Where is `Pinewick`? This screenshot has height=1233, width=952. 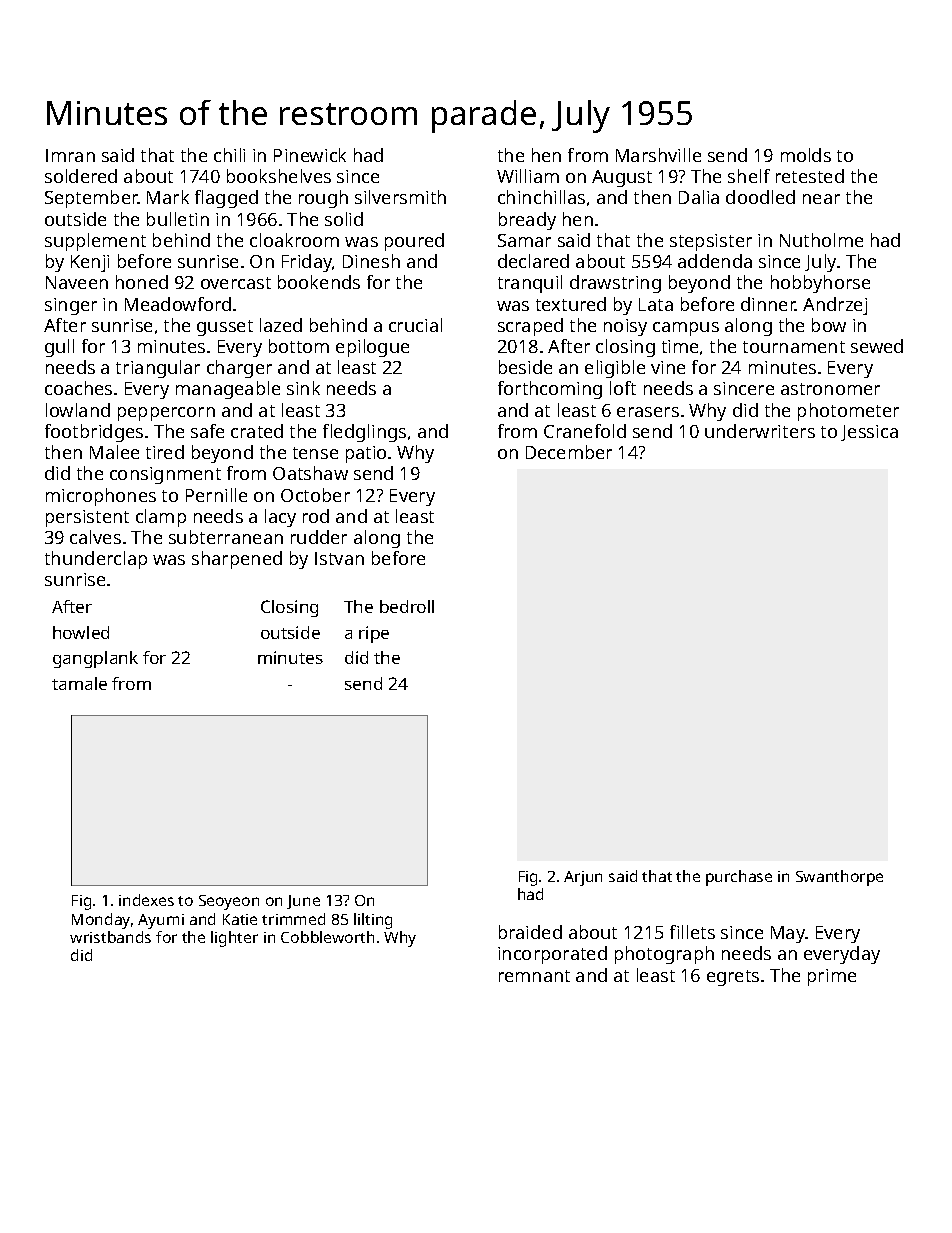 Pinewick is located at coordinates (310, 155).
